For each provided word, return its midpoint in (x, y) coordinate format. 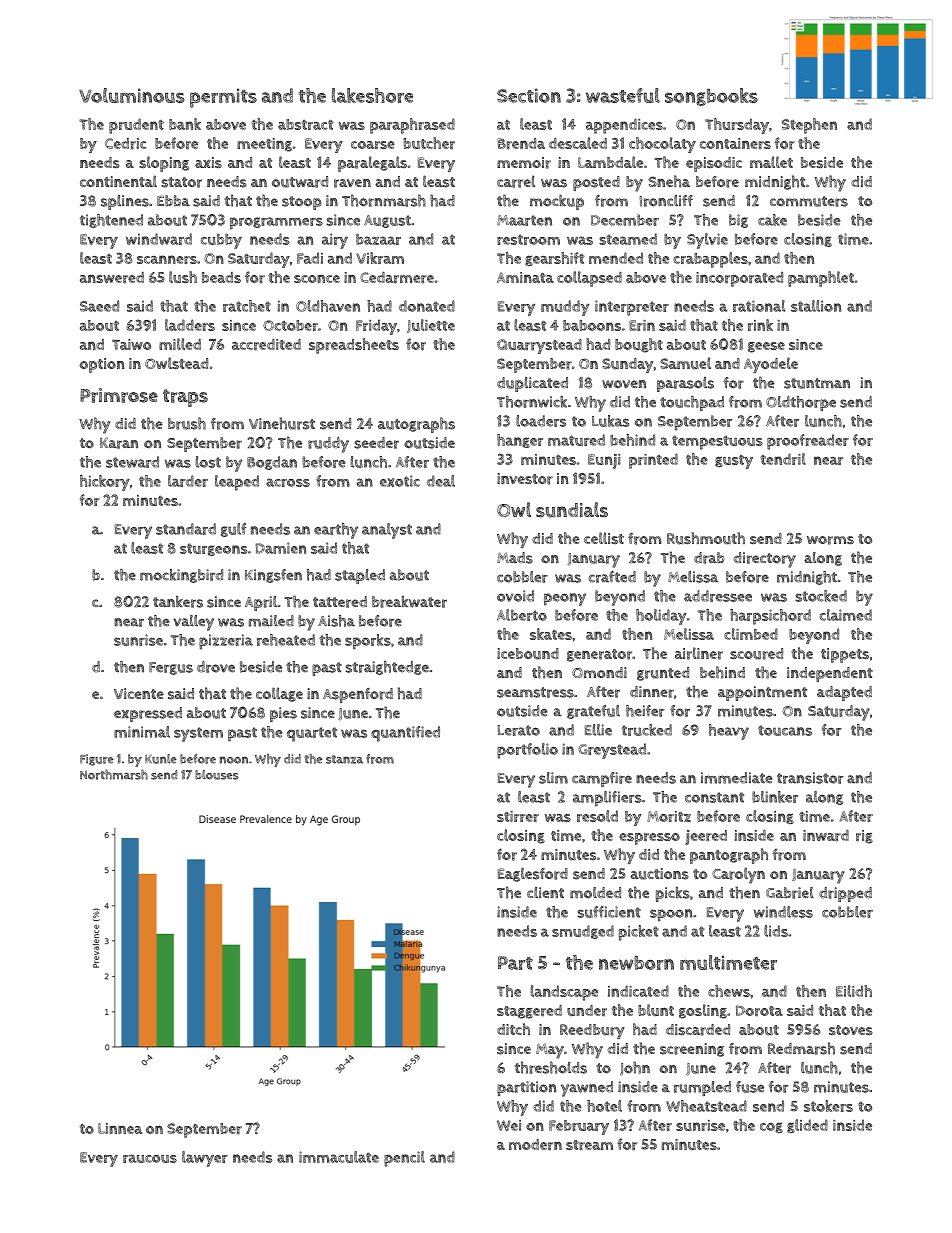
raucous (150, 1158)
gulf (233, 530)
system (198, 734)
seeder (376, 443)
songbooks (711, 97)
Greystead (612, 751)
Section (529, 95)
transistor (810, 778)
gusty (734, 462)
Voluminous (132, 95)
